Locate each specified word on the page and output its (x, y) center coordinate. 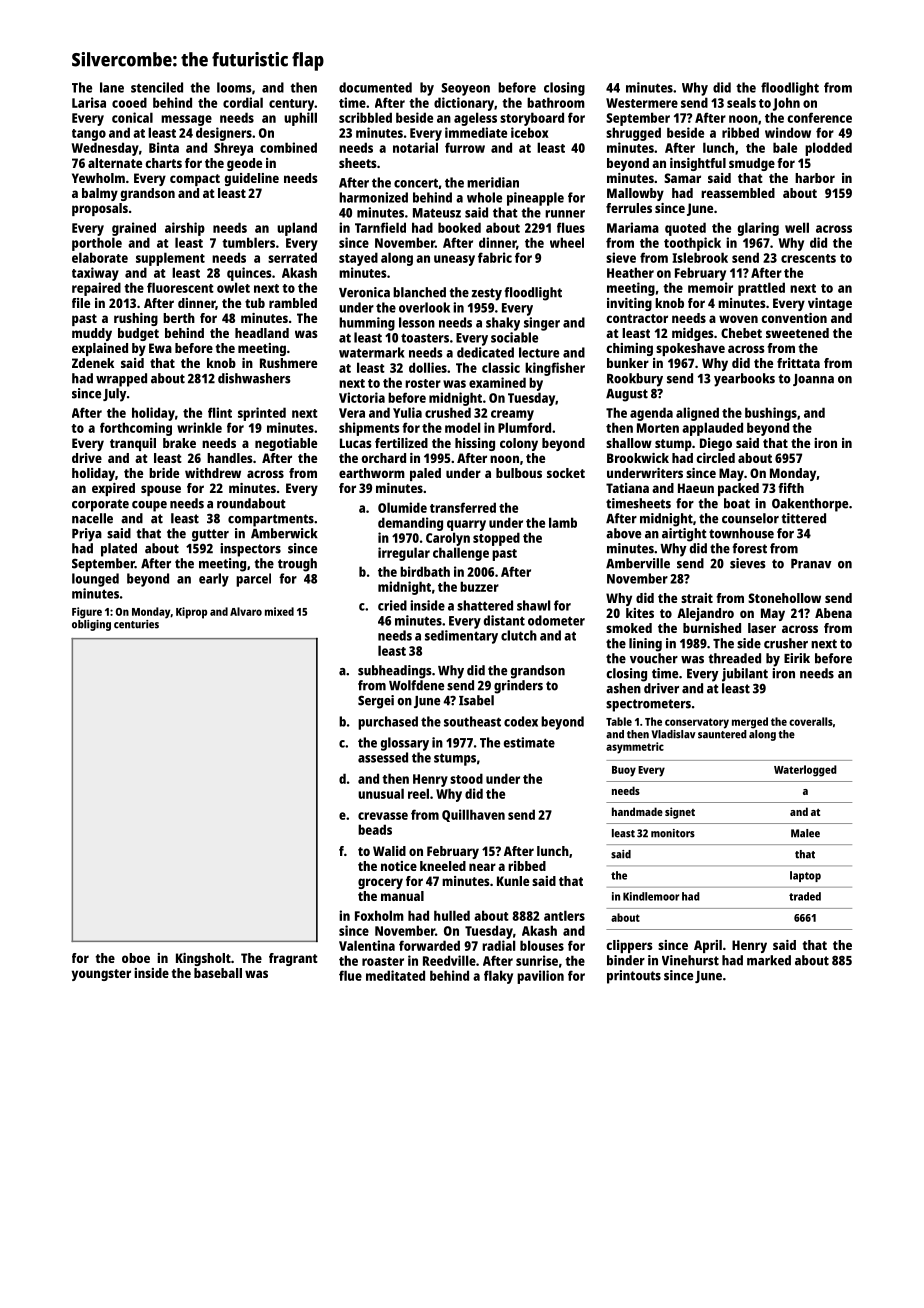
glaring (758, 229)
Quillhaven (473, 815)
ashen (623, 688)
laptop (805, 876)
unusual (381, 793)
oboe (136, 958)
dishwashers (254, 378)
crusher (786, 643)
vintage (830, 304)
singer (542, 324)
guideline (251, 179)
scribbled (365, 117)
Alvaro (246, 611)
